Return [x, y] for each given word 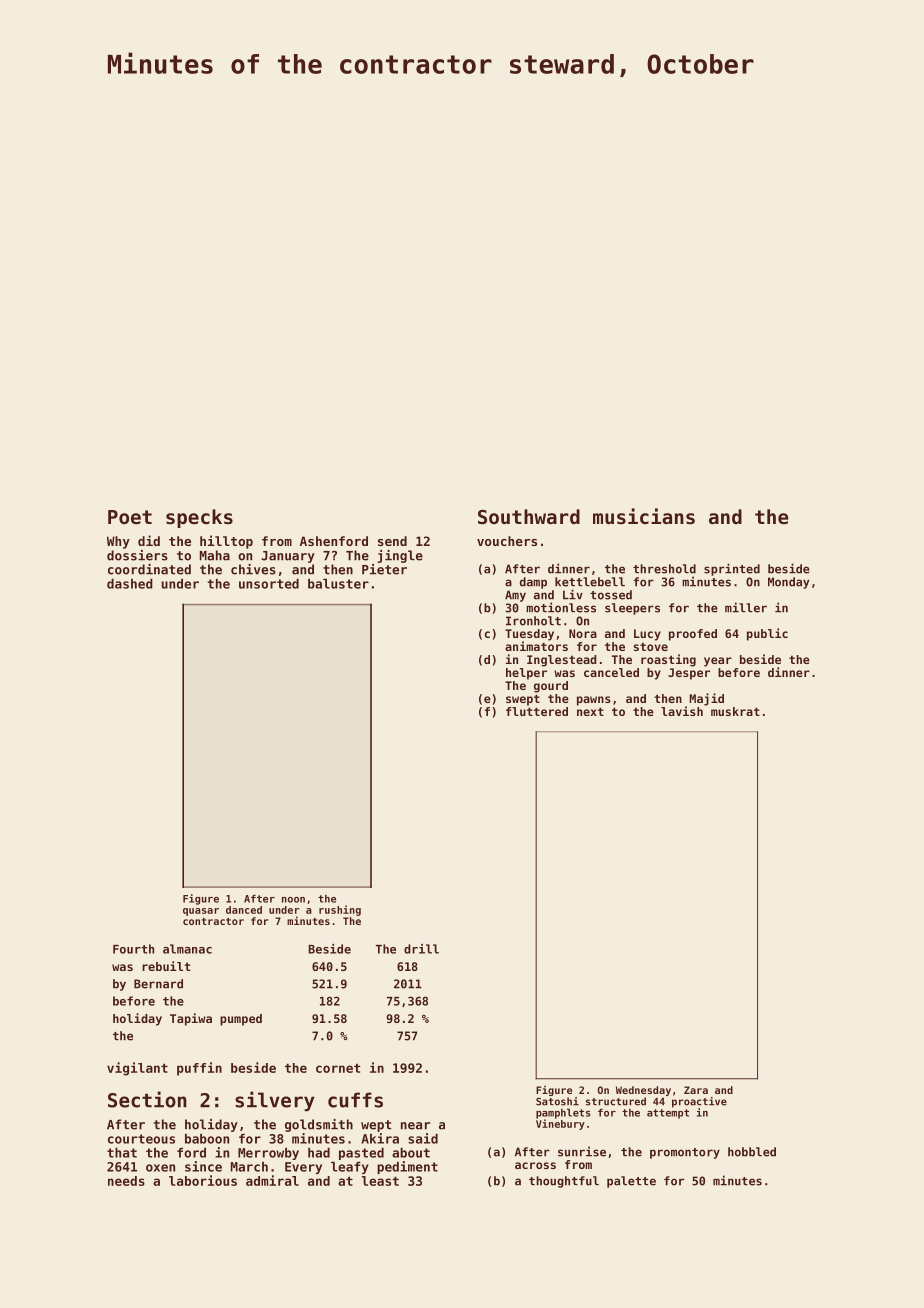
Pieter [384, 569]
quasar [201, 912]
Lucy [647, 635]
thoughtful [564, 1182]
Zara [696, 1090]
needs [126, 1181]
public [767, 634]
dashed [130, 584]
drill [421, 949]
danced [244, 910]
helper [526, 674]
